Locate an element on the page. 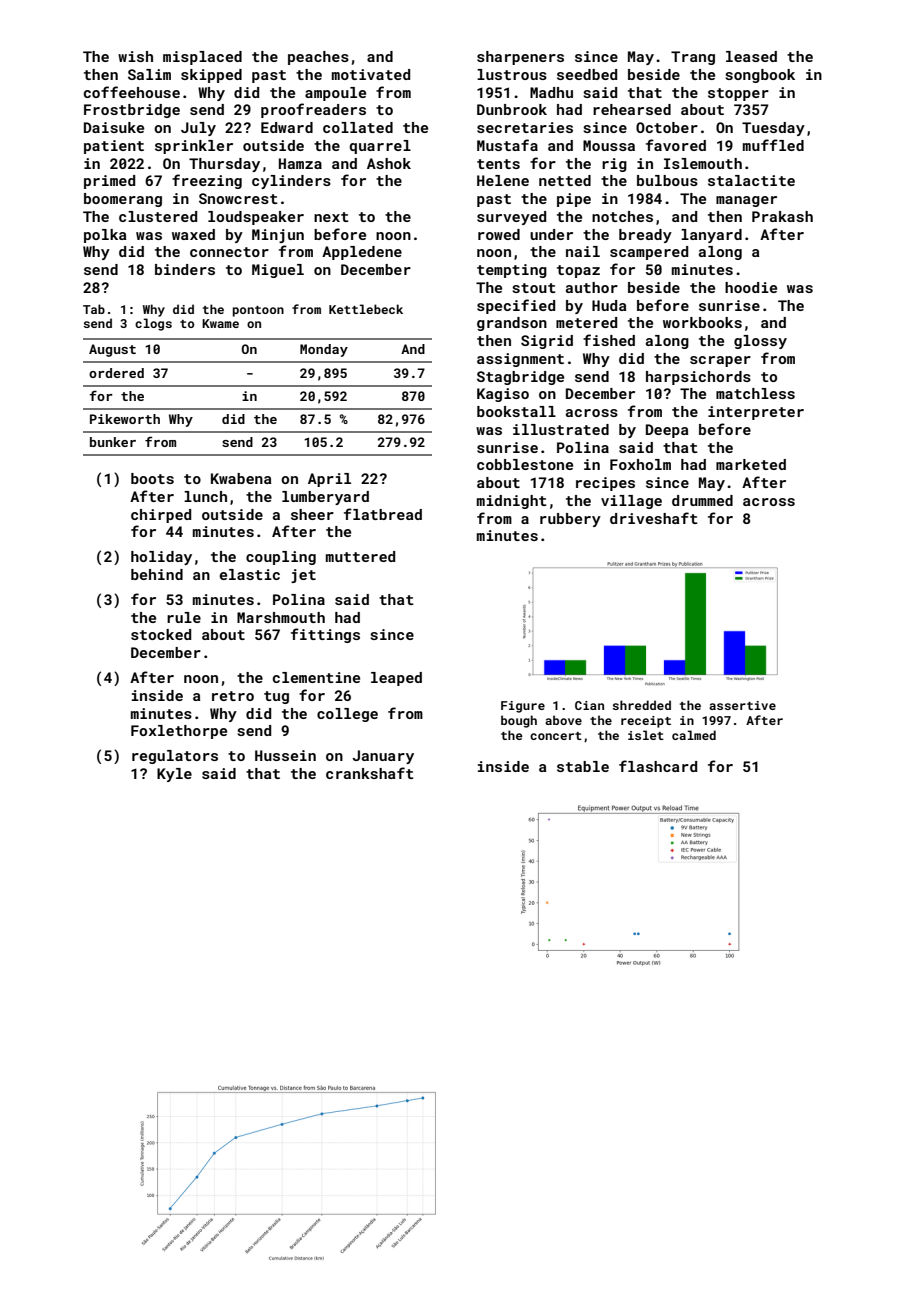  driveshaft is located at coordinates (654, 518).
